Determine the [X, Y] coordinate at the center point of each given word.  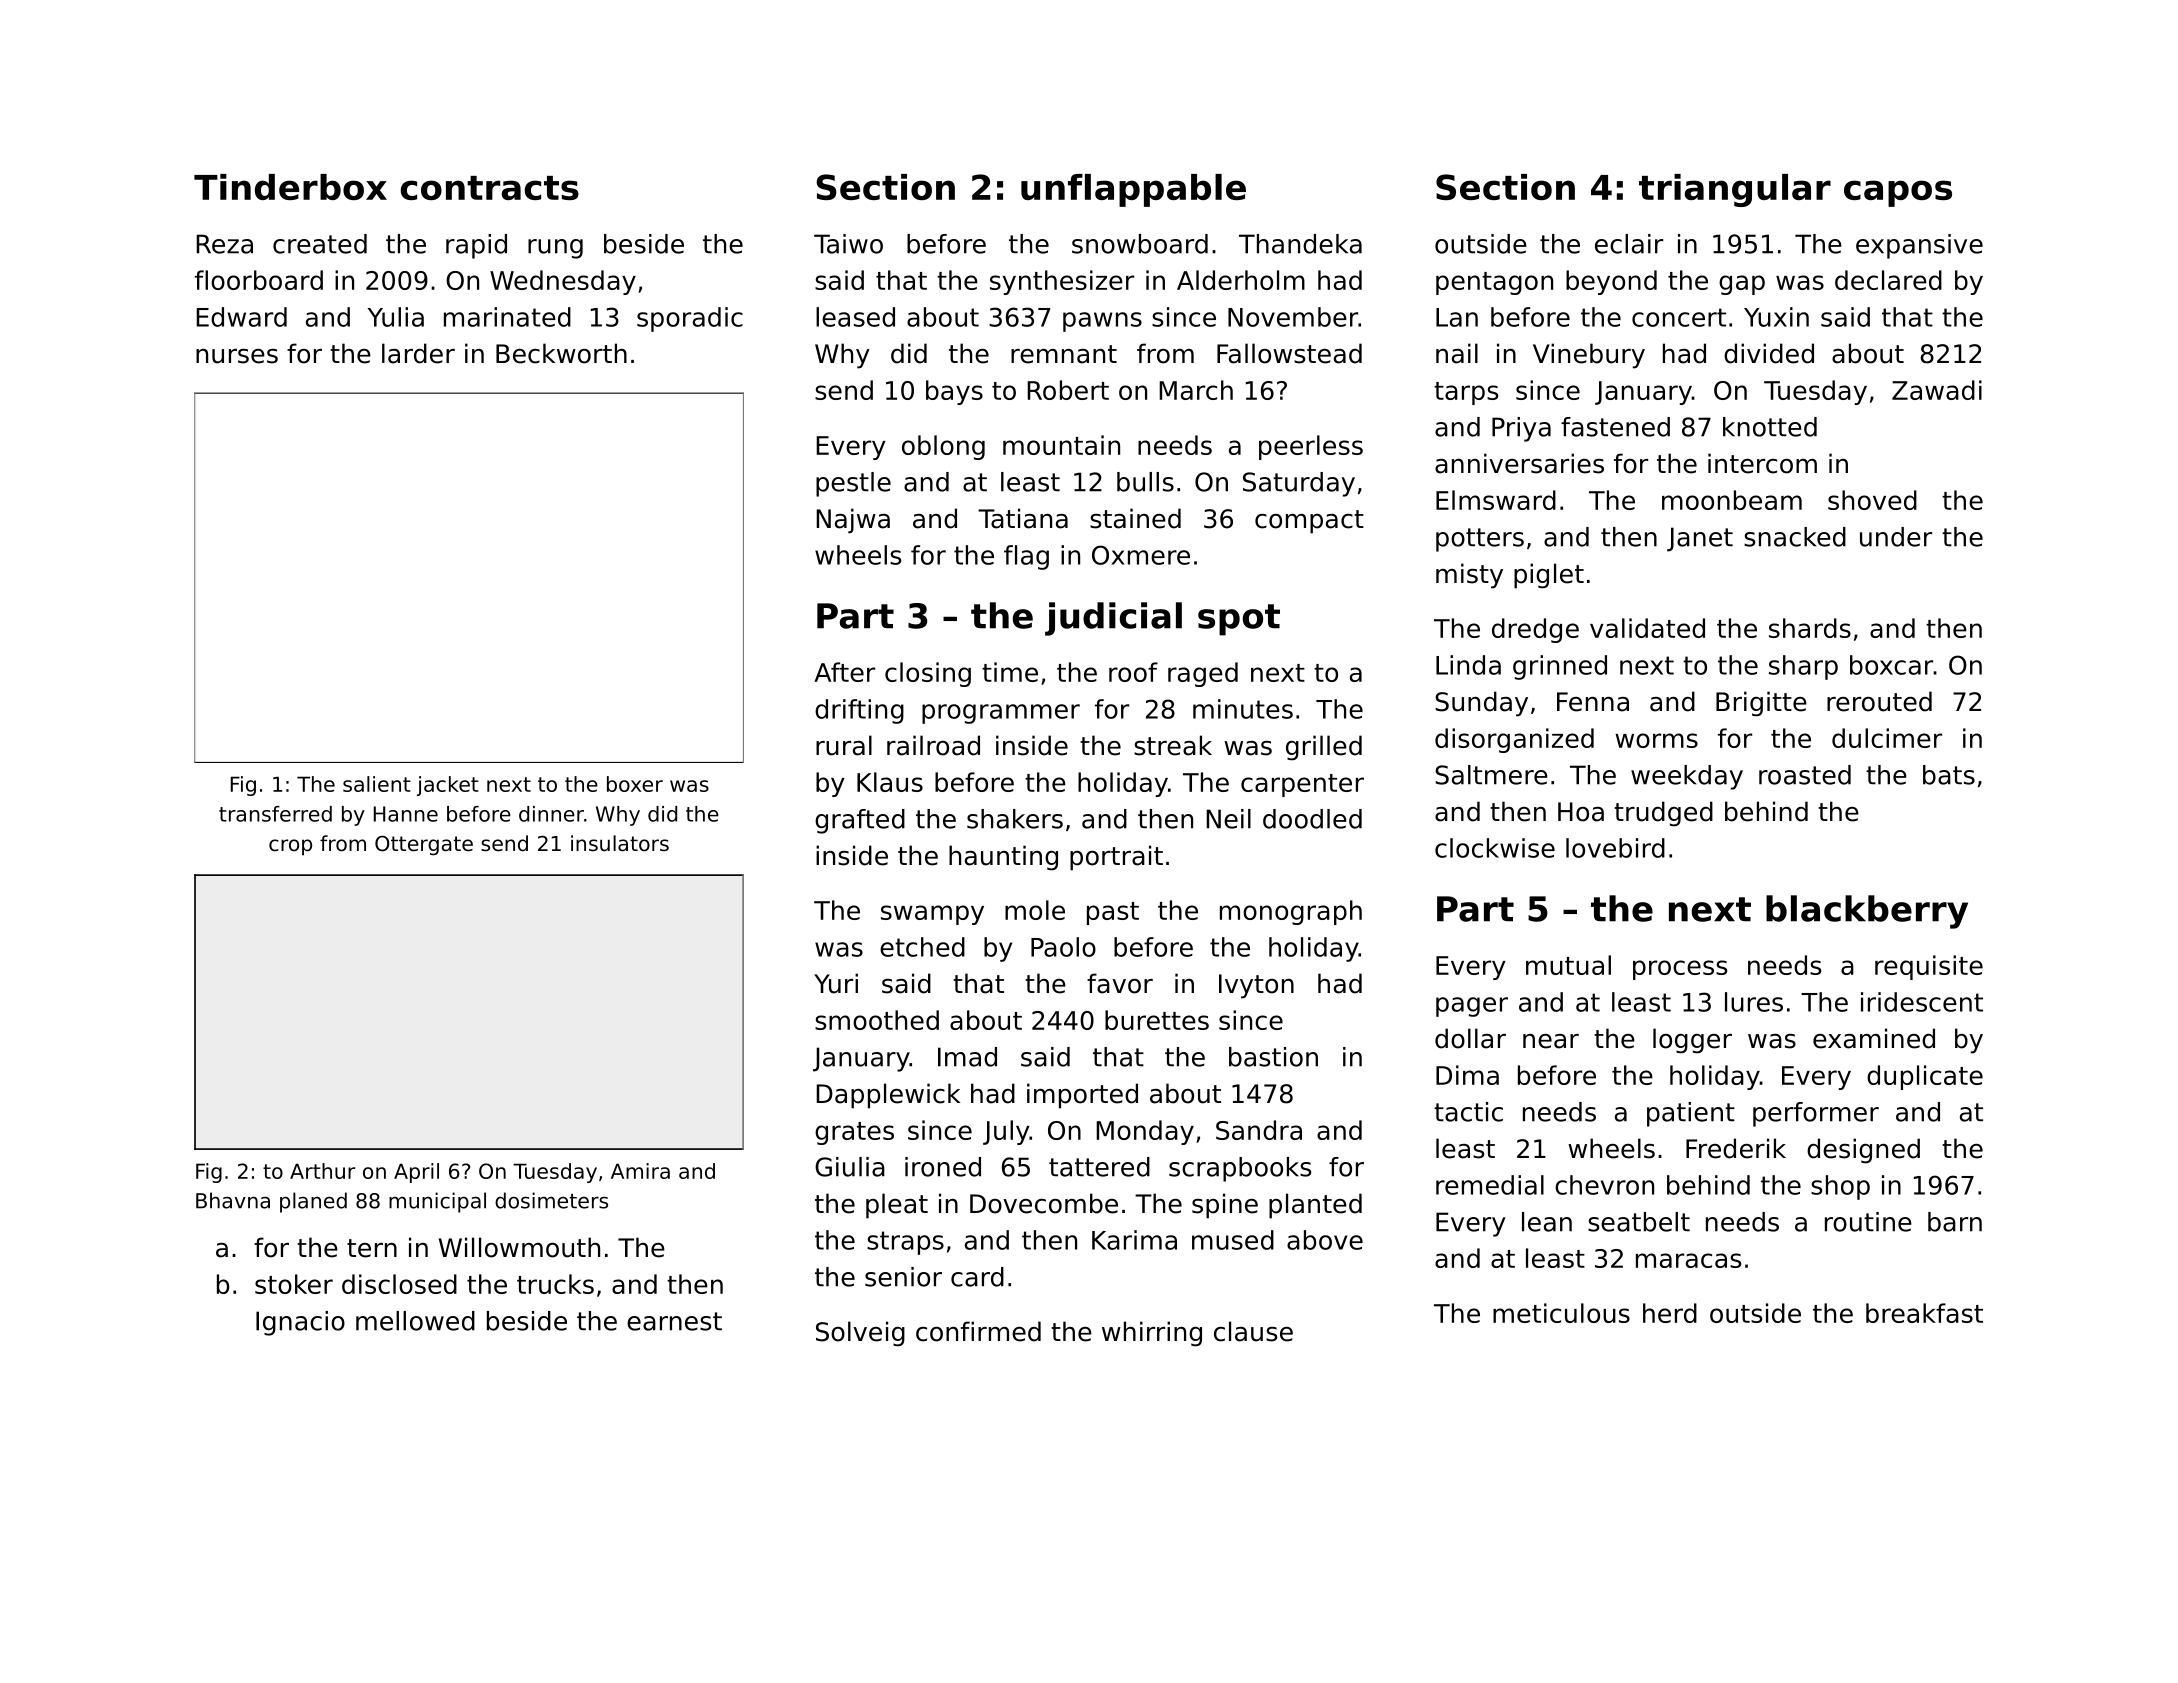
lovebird [1615, 848]
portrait [1116, 858]
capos [1898, 193]
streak [1173, 745]
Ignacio [300, 1323]
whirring [1152, 1334]
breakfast [1924, 1313]
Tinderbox [290, 187]
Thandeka [1300, 244]
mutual [1568, 965]
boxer [635, 784]
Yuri [836, 983]
